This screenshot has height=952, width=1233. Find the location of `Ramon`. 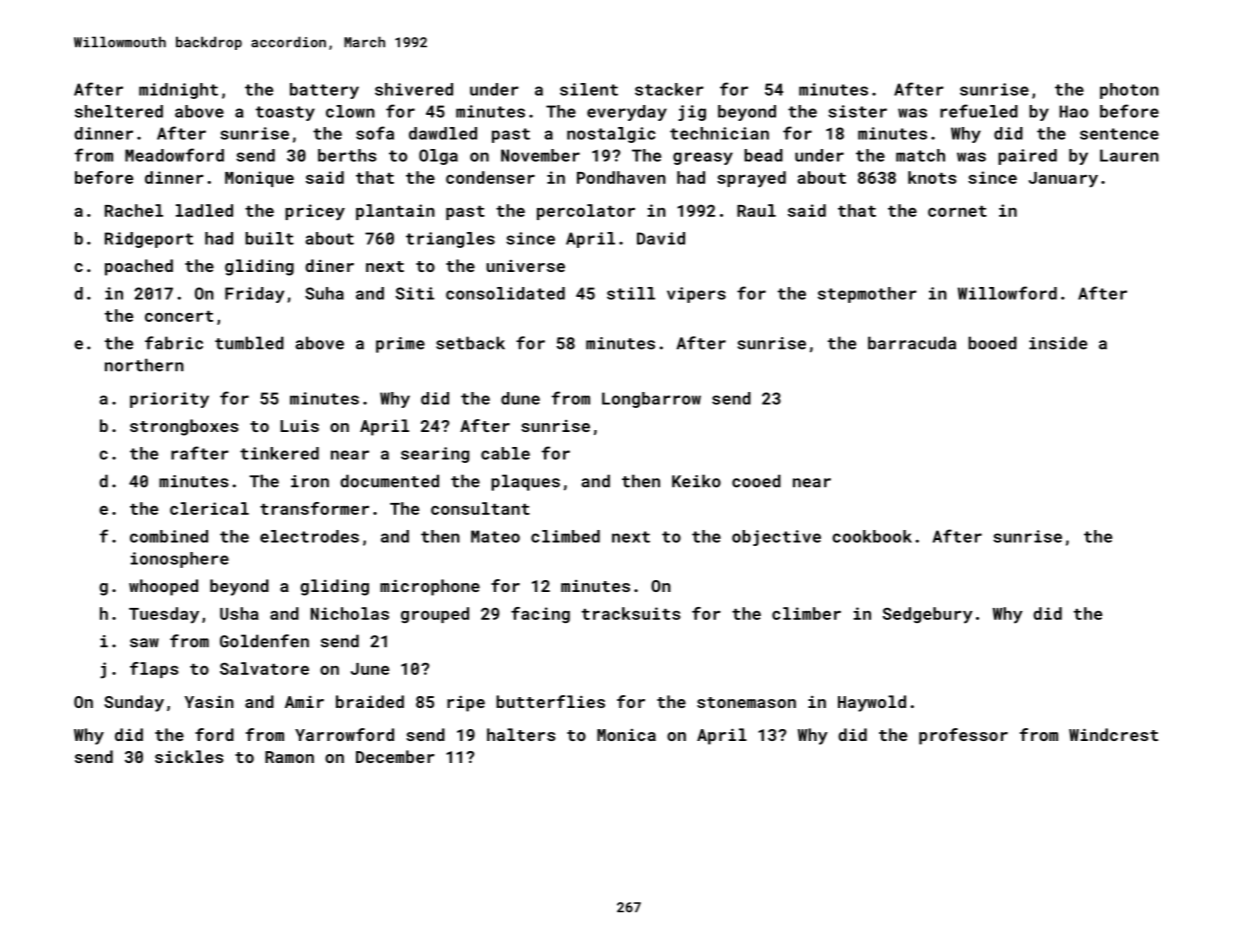

Ramon is located at coordinates (289, 757).
